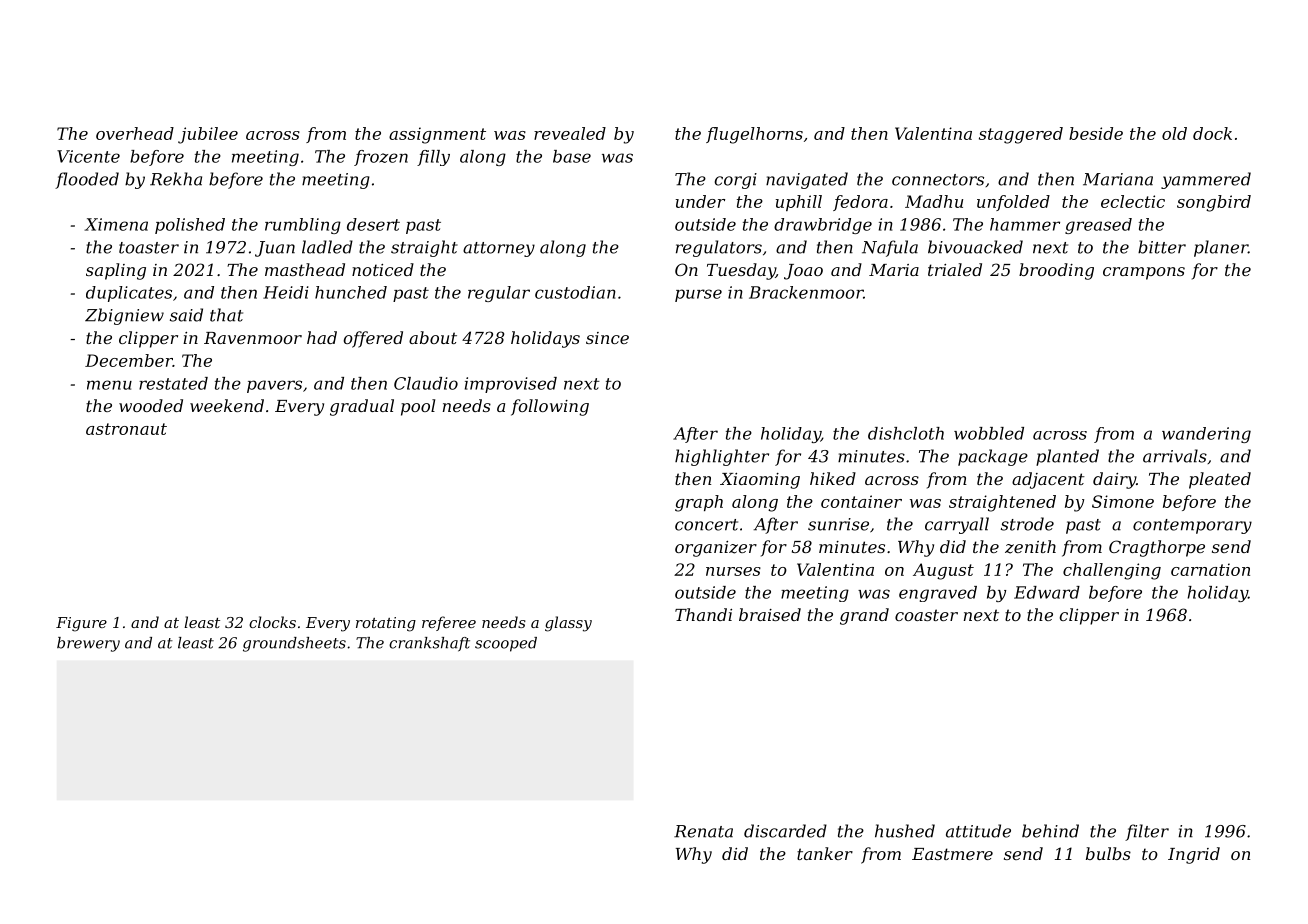 The height and width of the image is (924, 1308). I want to click on brewery, so click(88, 644).
